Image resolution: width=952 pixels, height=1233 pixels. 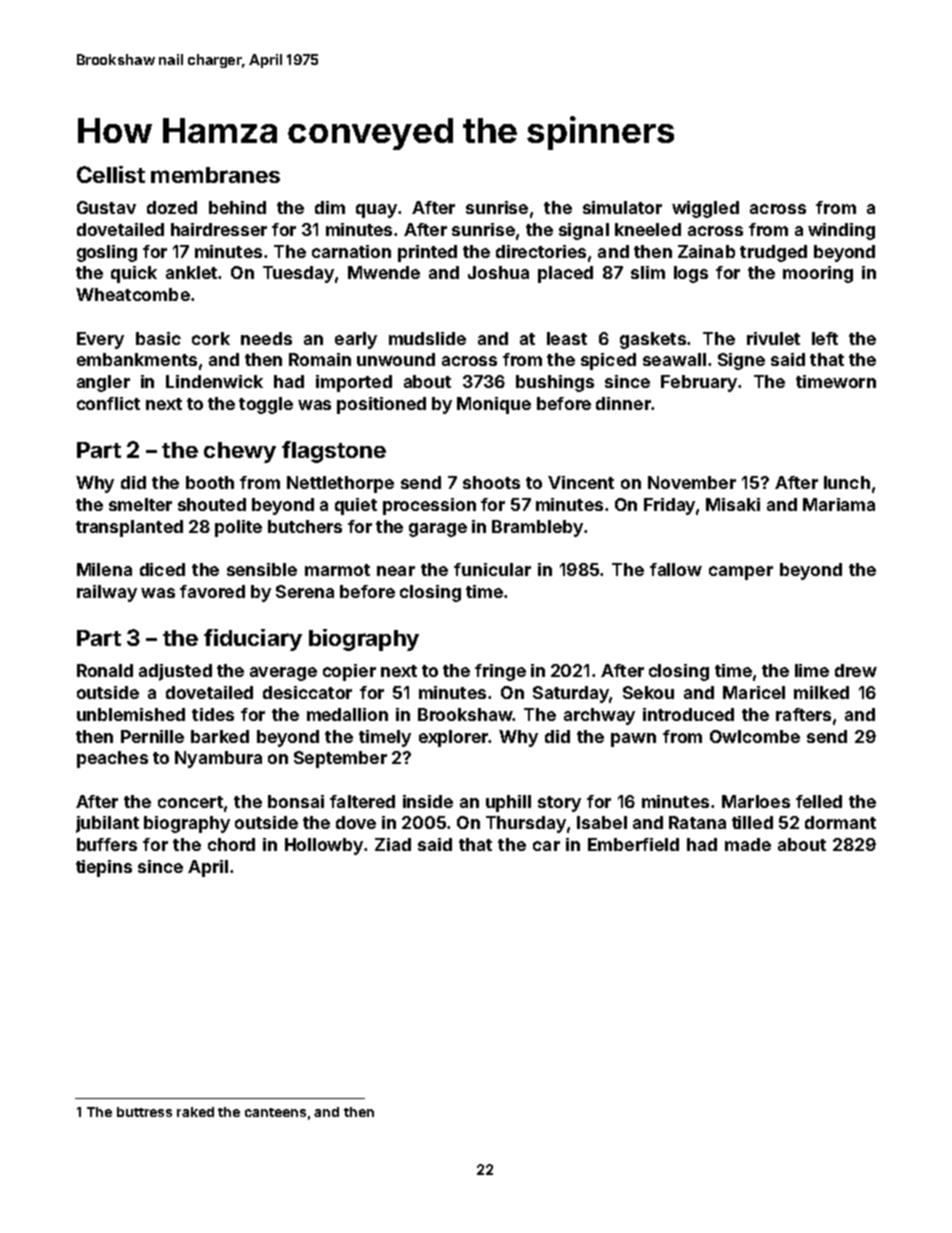 What do you see at coordinates (705, 209) in the screenshot?
I see `wiggled` at bounding box center [705, 209].
